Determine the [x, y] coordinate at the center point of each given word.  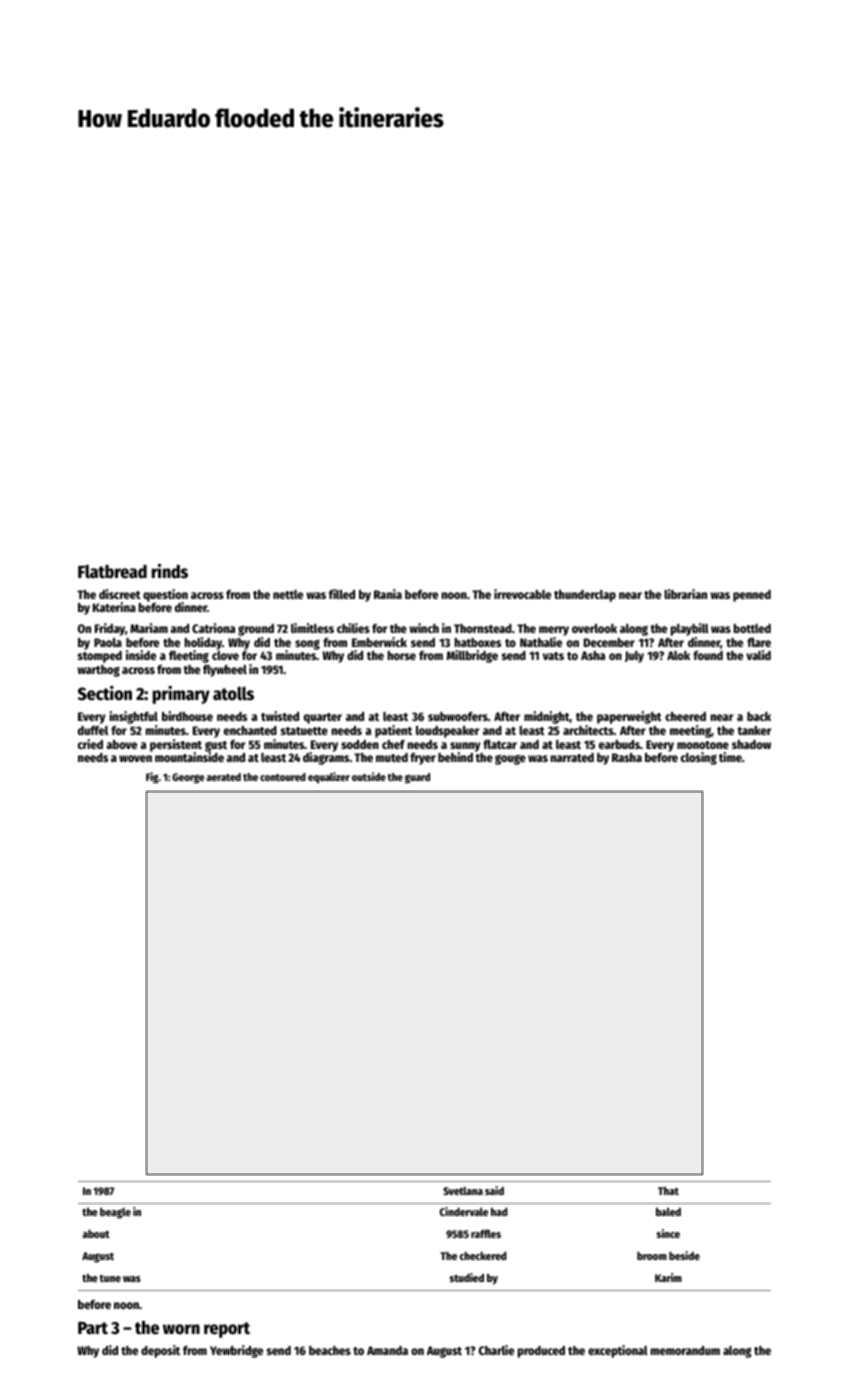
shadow [751, 744]
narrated [572, 757]
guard [417, 778]
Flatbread [112, 572]
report [227, 1330]
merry [554, 631]
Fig [152, 778]
